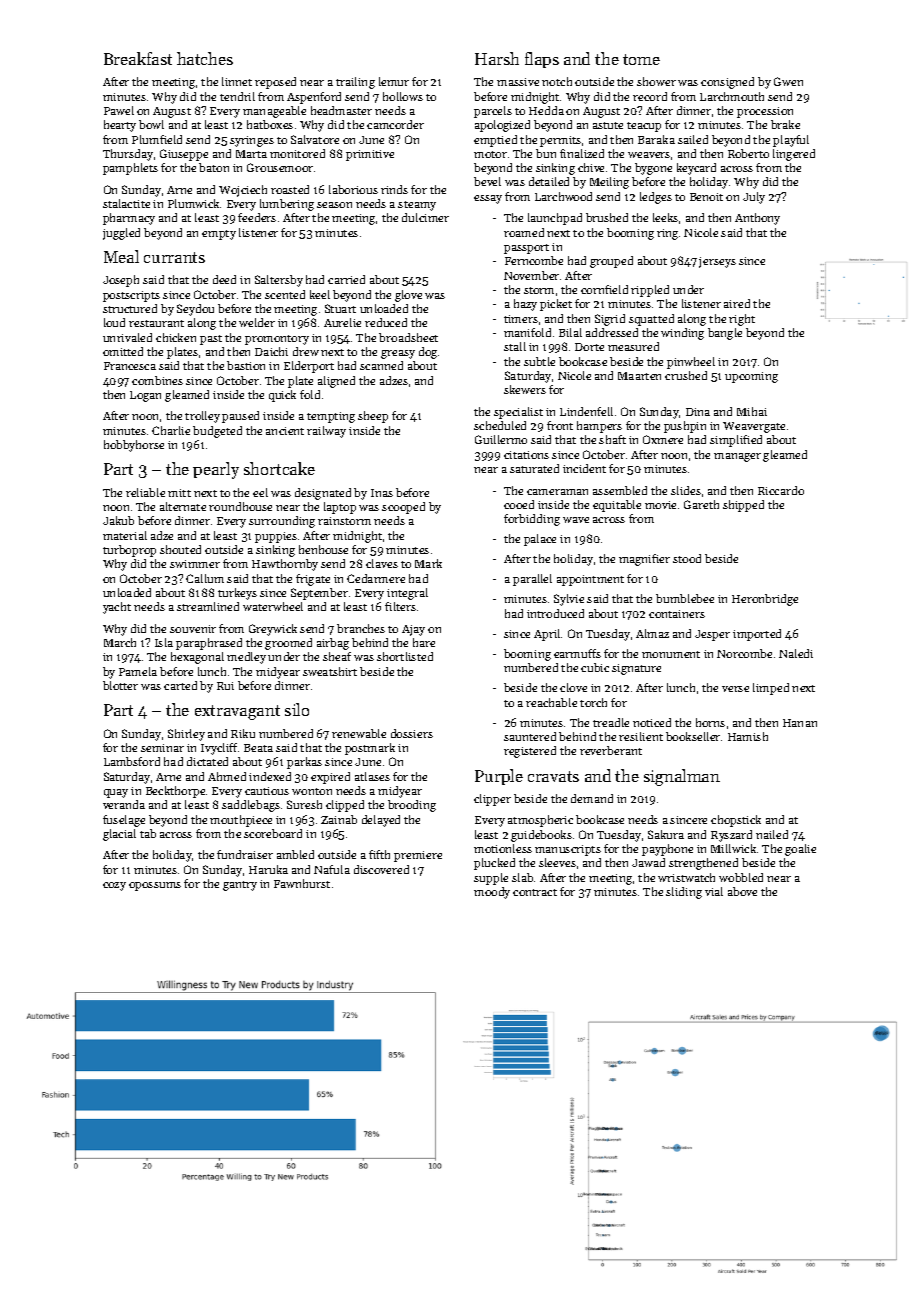 This screenshot has width=924, height=1308. Describe the element at coordinates (540, 821) in the screenshot. I see `atmospheric` at that location.
